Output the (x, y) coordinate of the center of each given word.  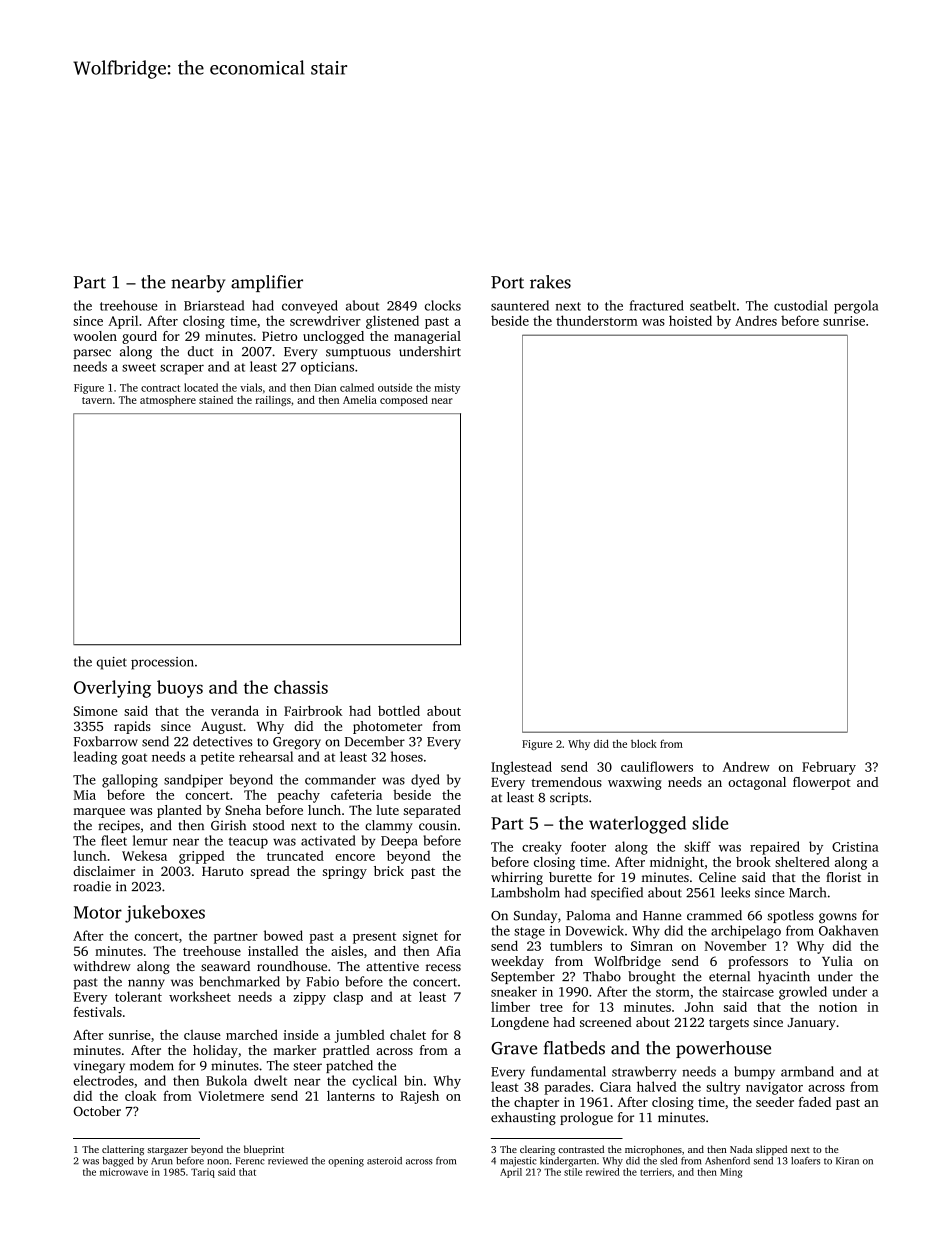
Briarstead (214, 305)
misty (447, 389)
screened (606, 1022)
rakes (550, 282)
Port (507, 282)
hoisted (690, 320)
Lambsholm (525, 892)
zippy (310, 998)
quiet (112, 663)
